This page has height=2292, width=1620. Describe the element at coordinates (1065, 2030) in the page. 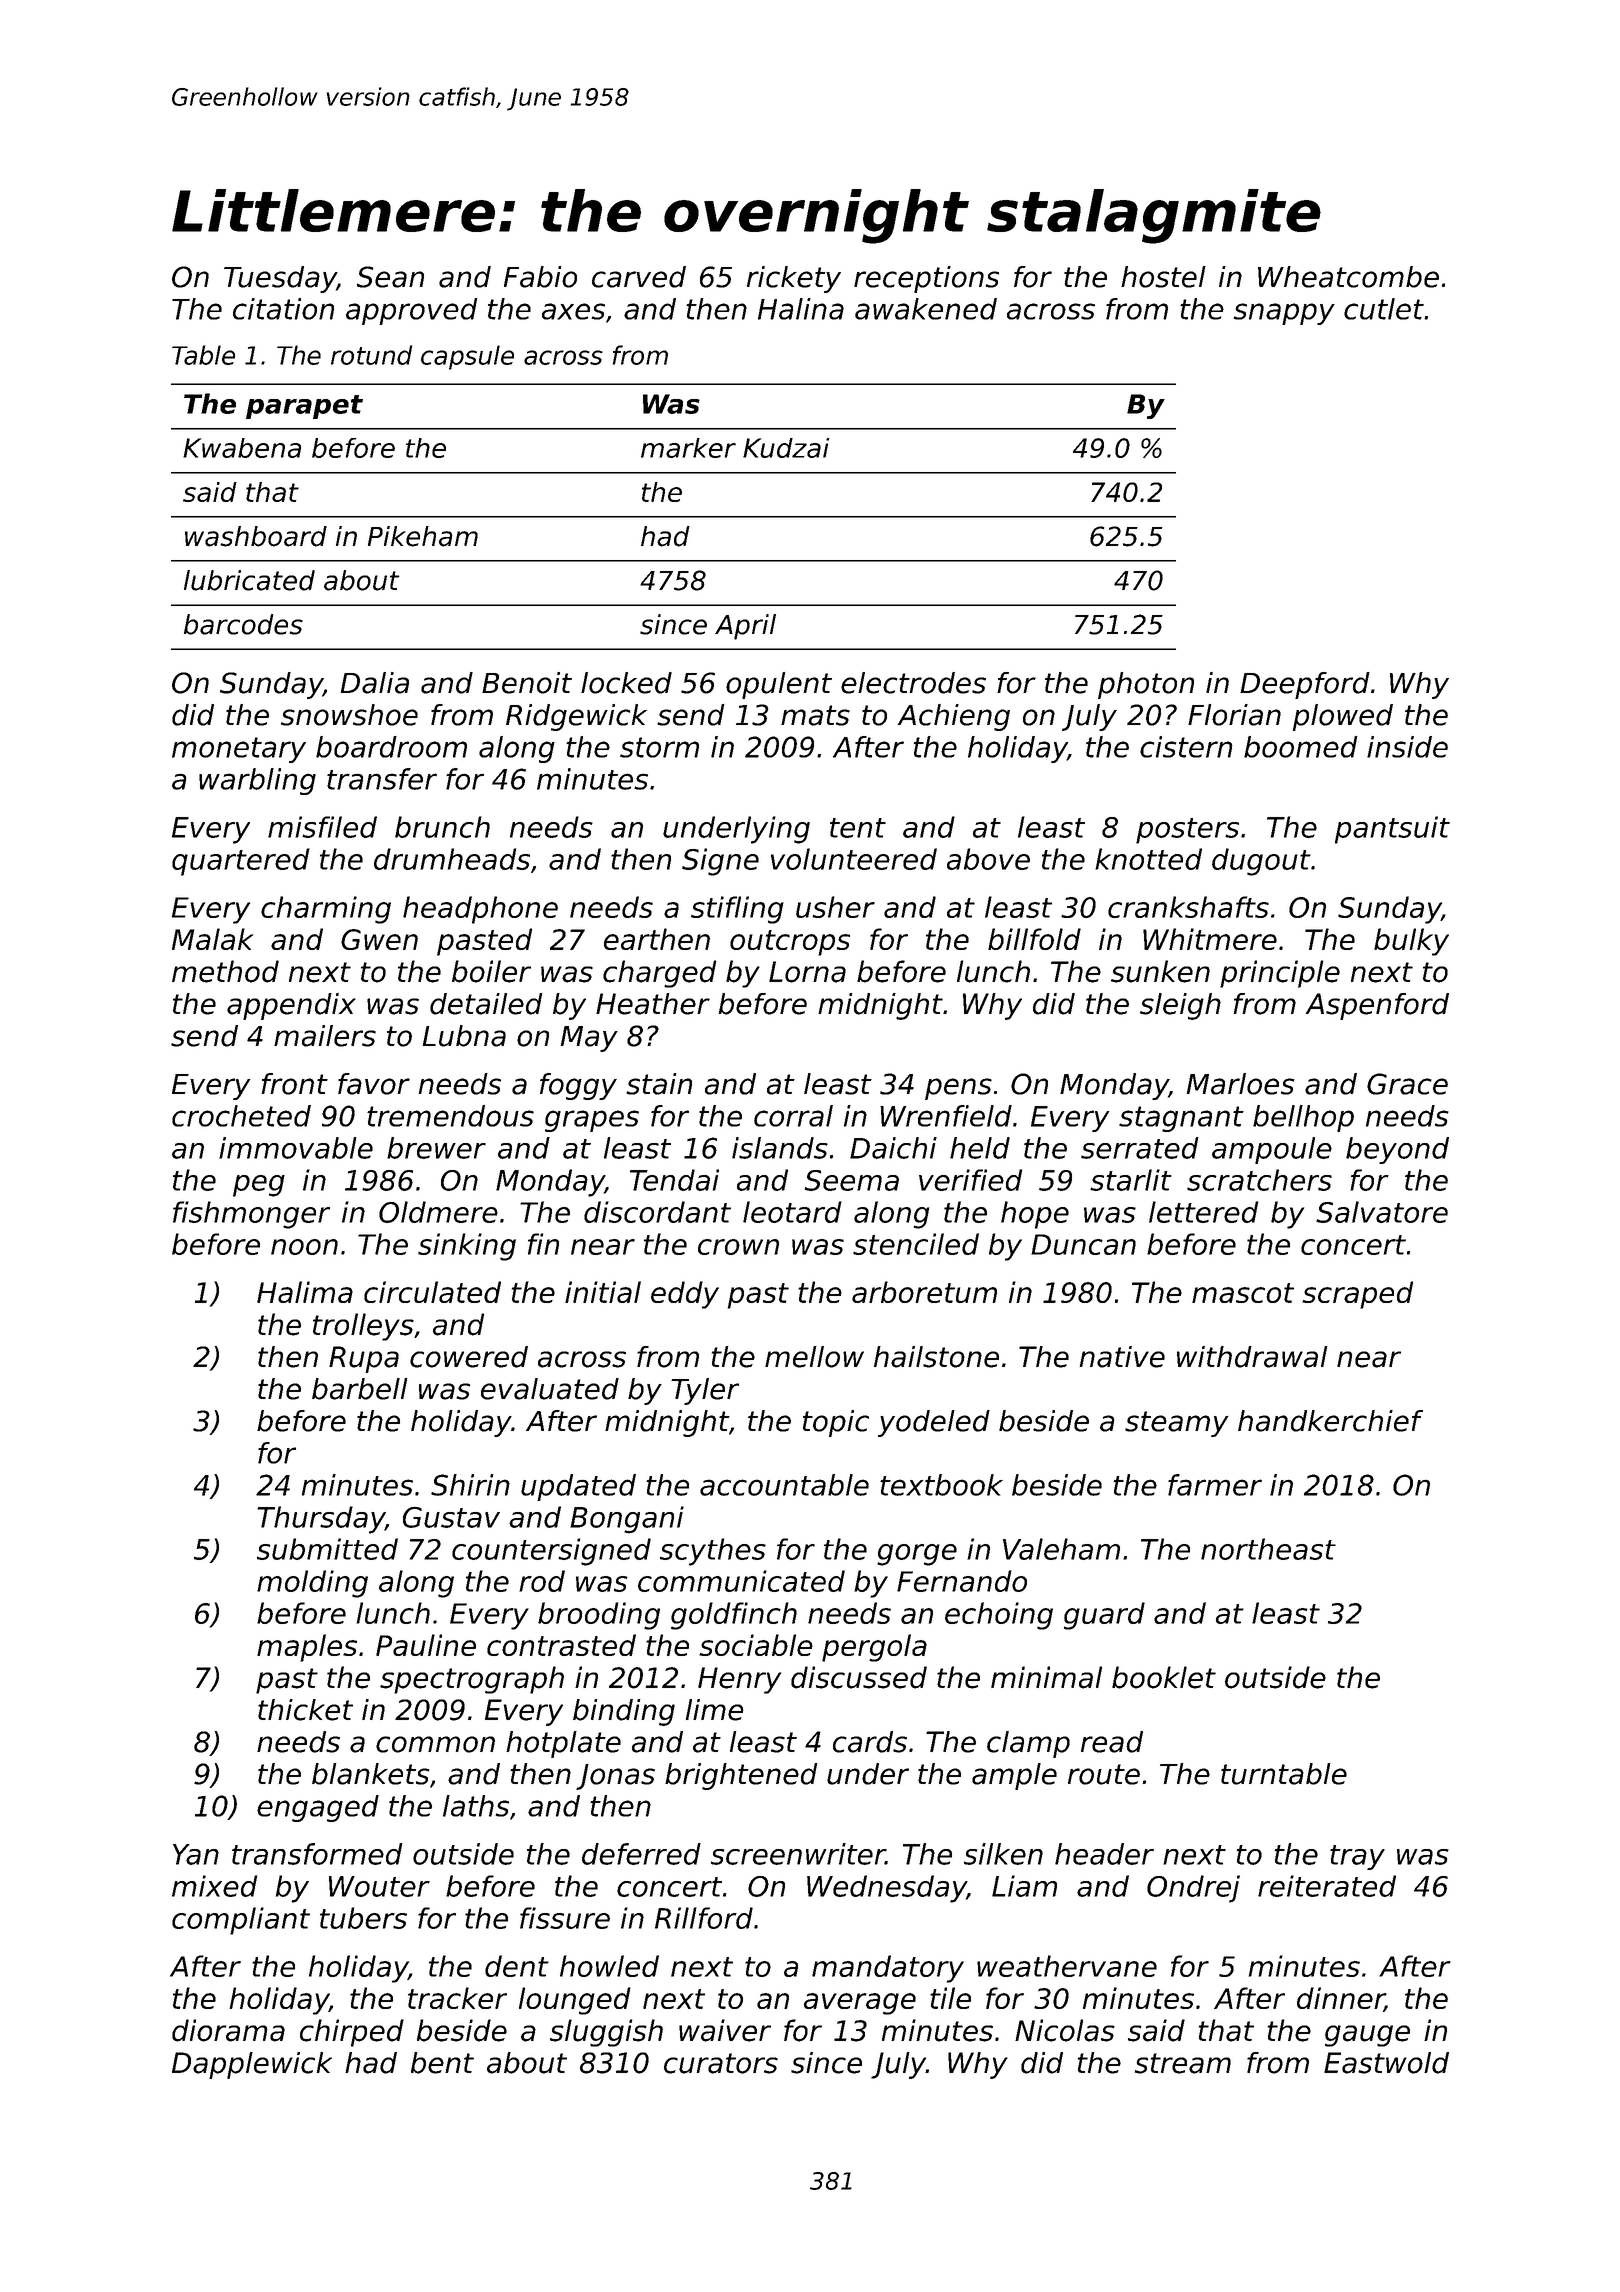

I see `Nicolas` at that location.
